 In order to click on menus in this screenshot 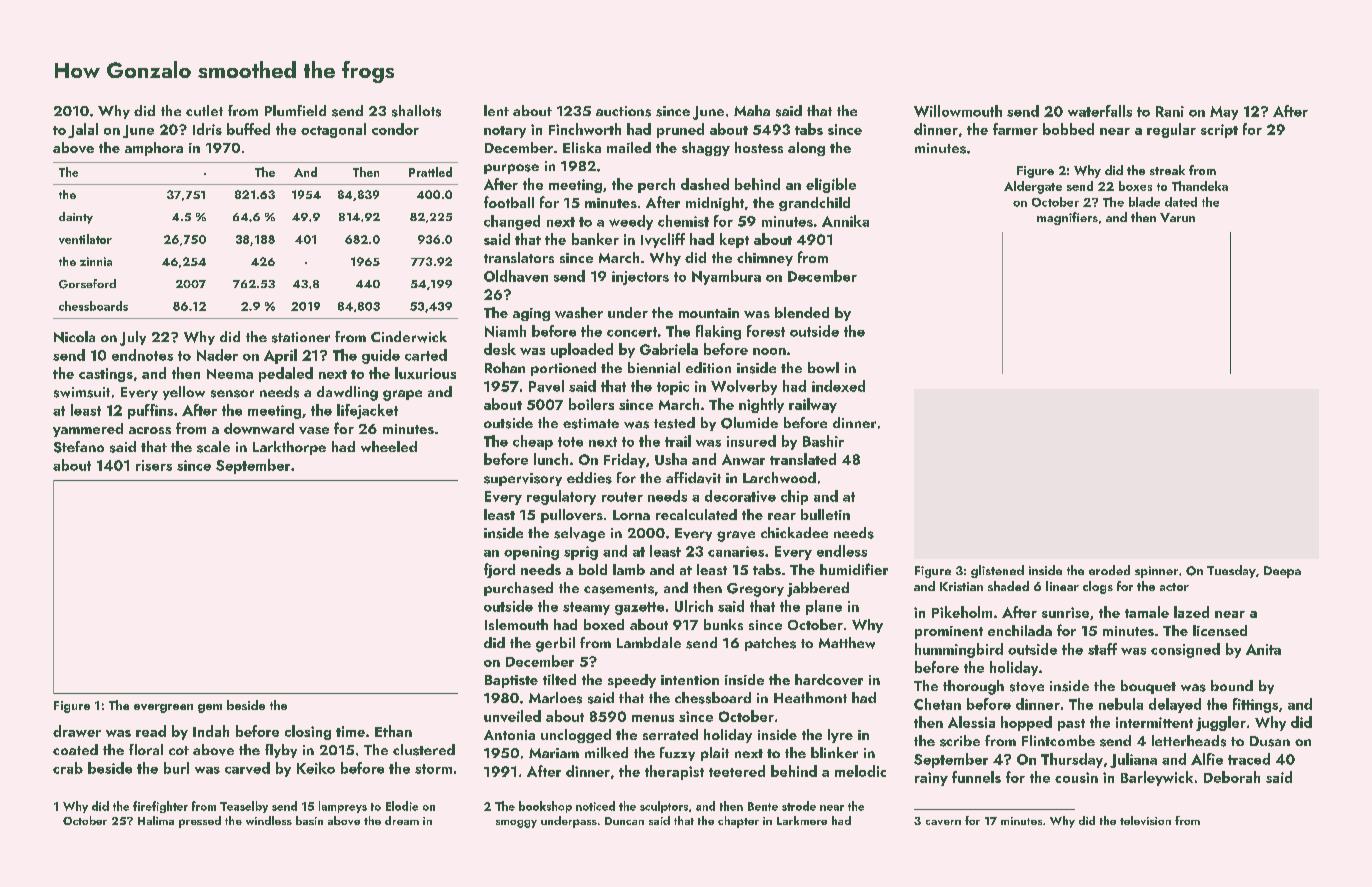, I will do `click(653, 718)`.
